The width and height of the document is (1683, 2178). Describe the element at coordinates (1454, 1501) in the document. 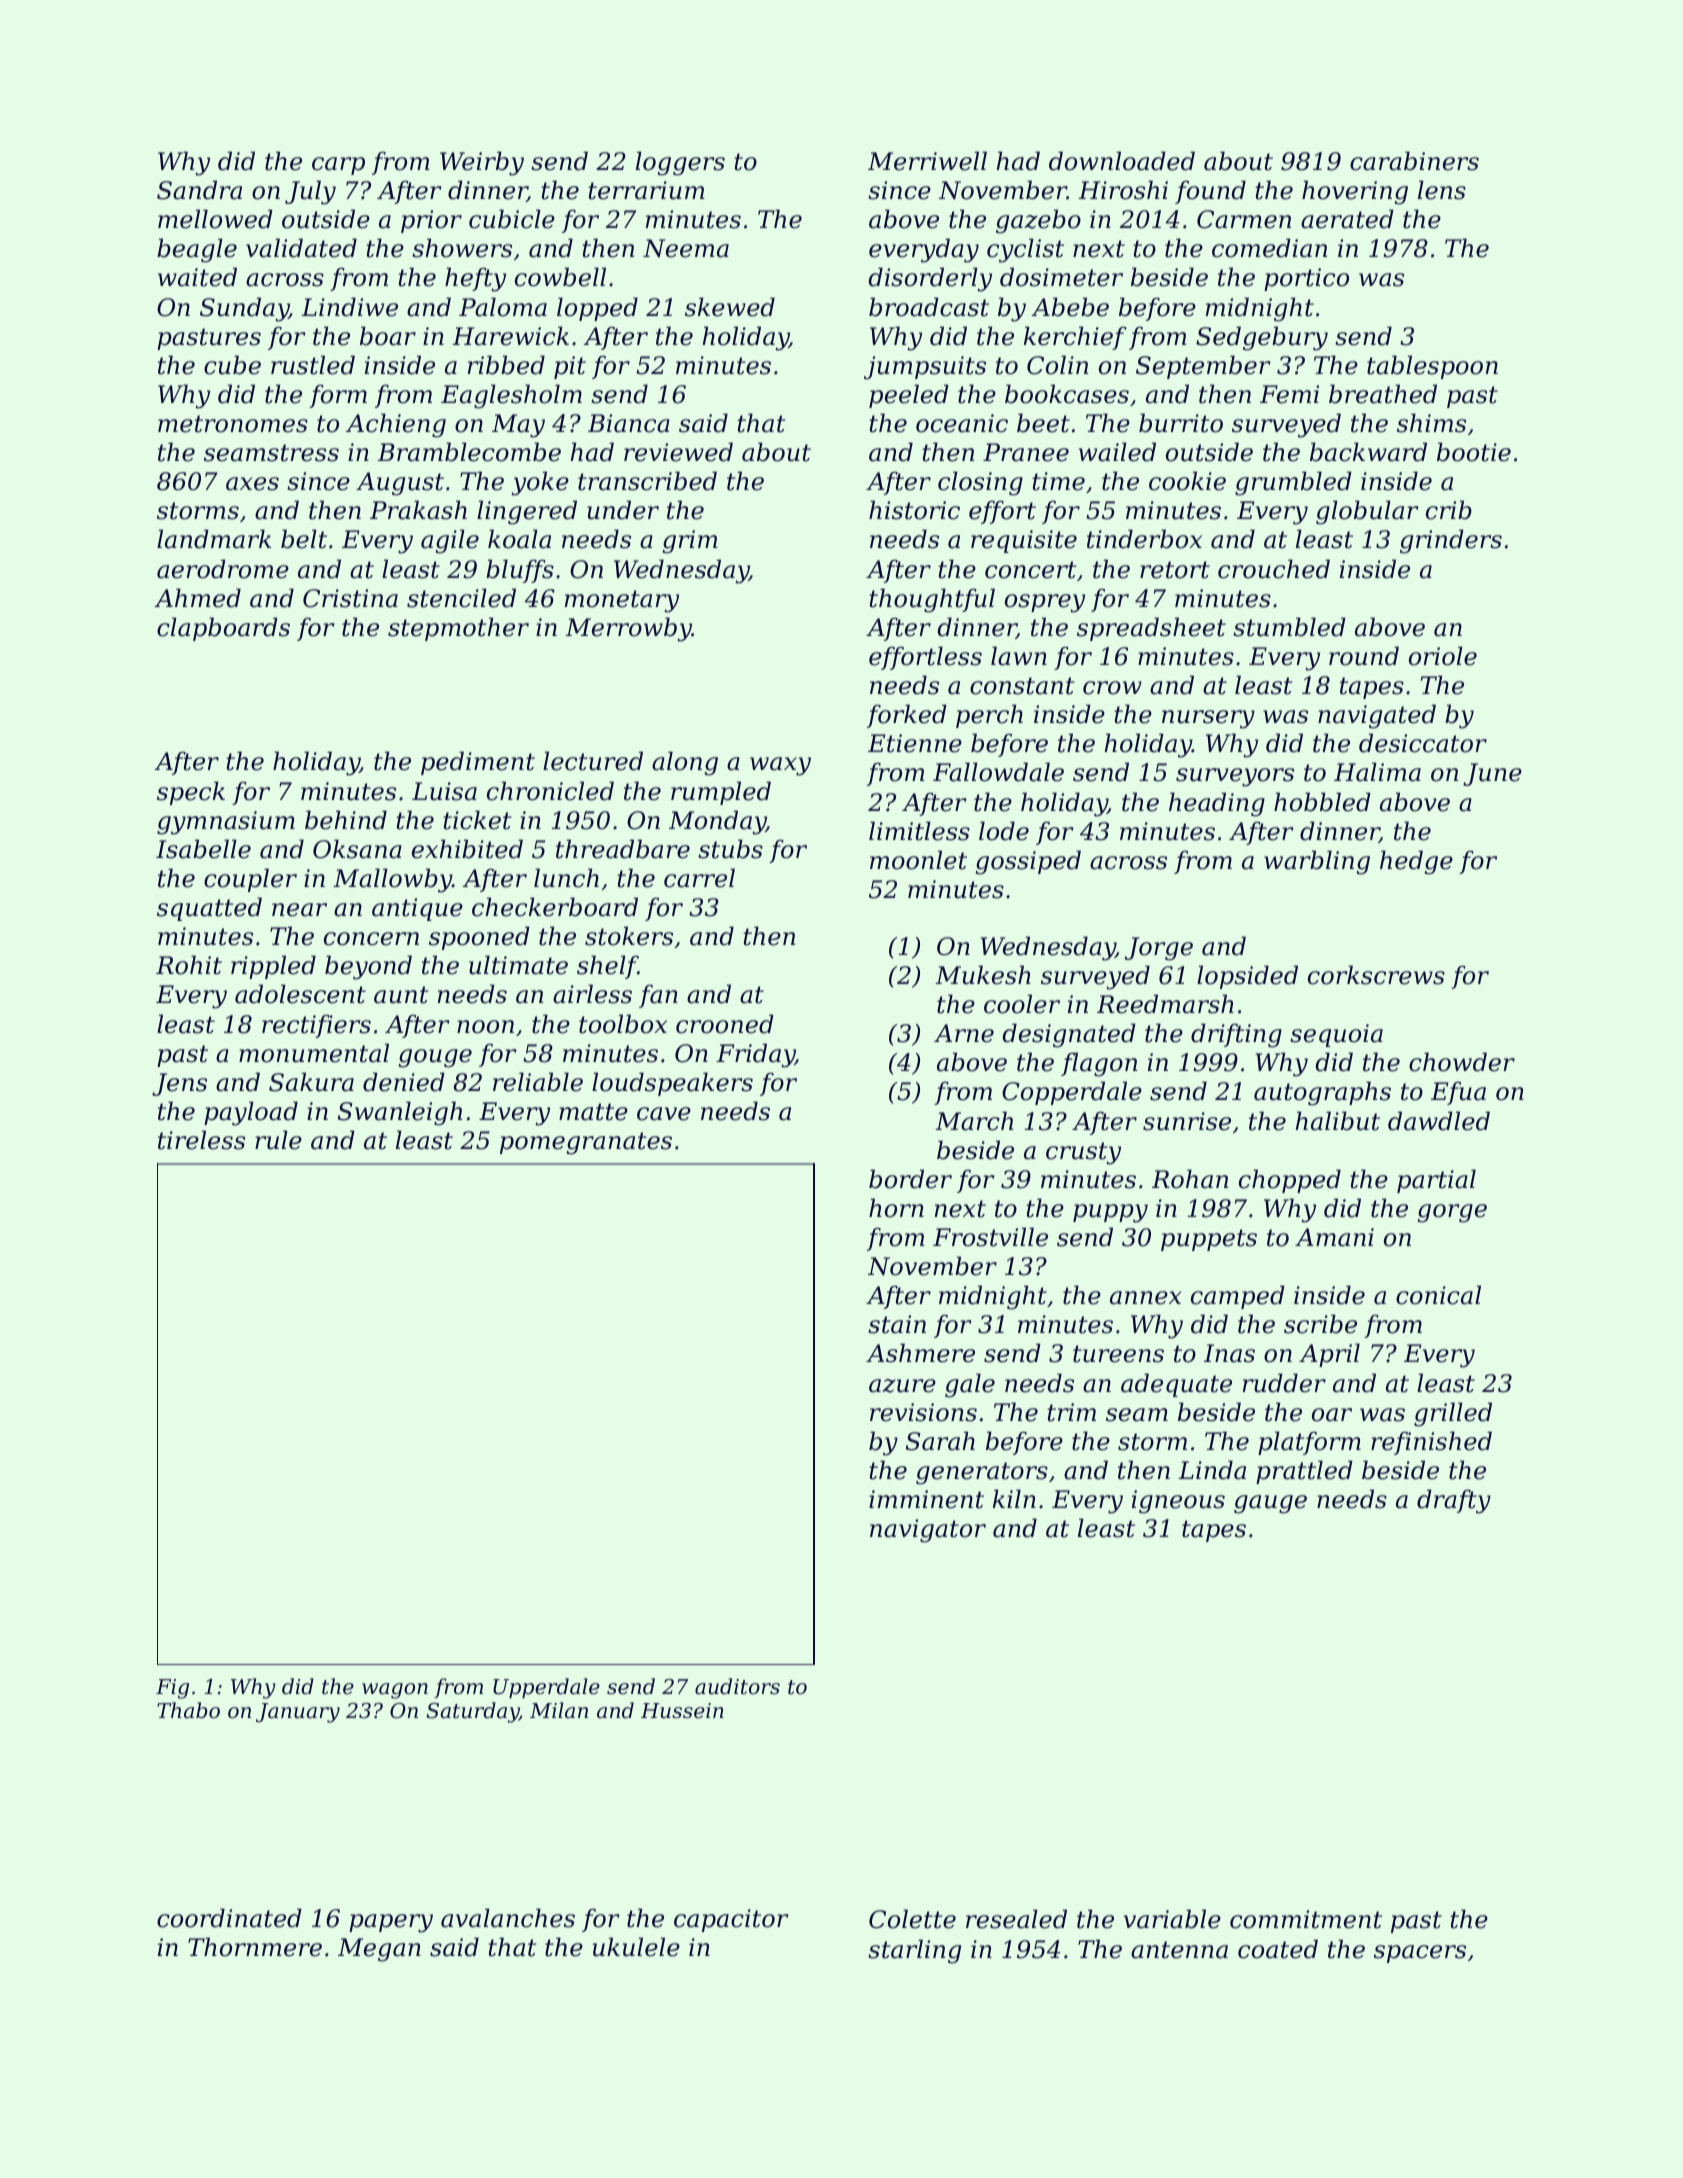

I see `drafty` at that location.
